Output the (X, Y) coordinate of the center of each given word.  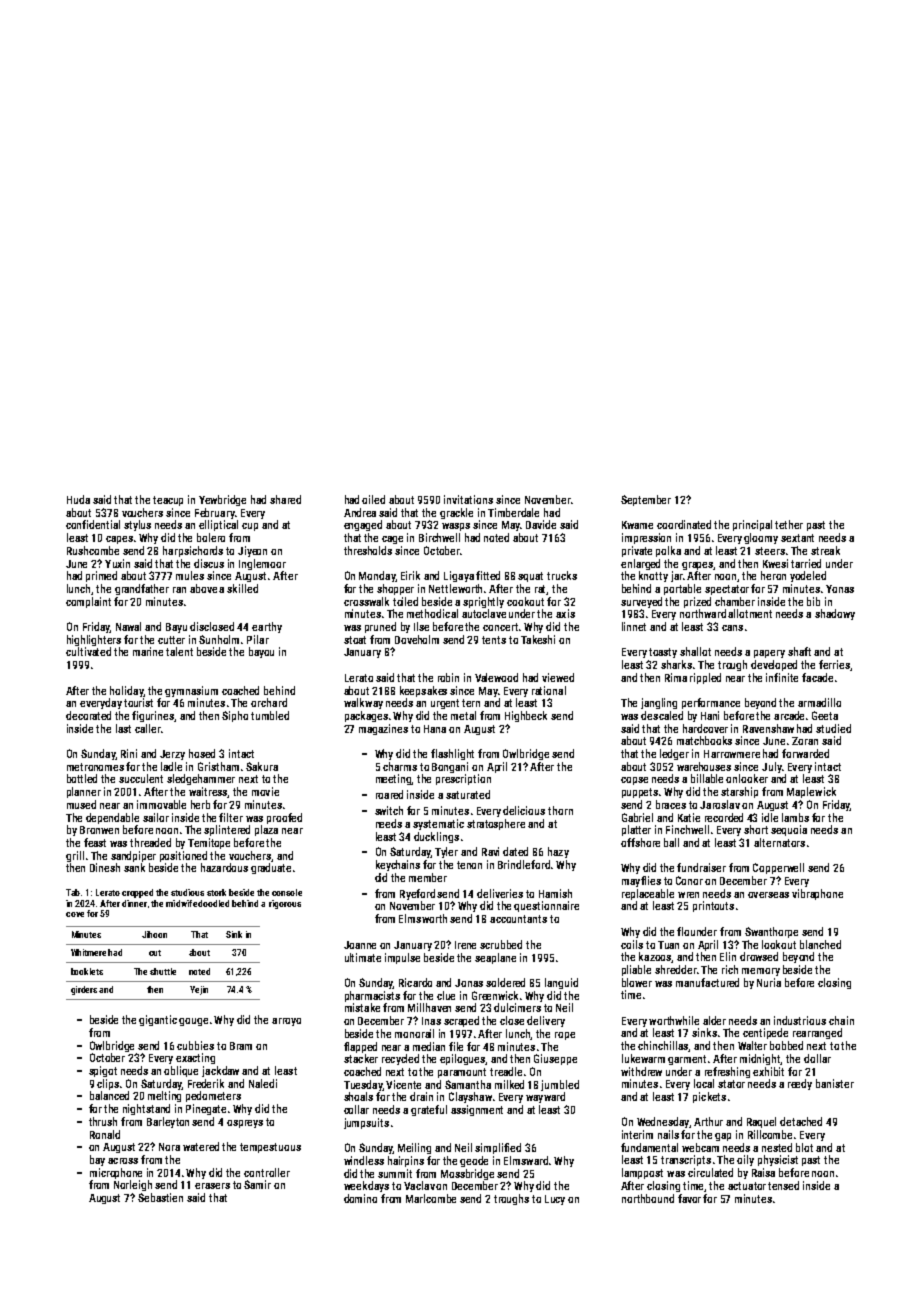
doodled (213, 903)
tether (789, 524)
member (428, 877)
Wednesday (663, 1122)
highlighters (94, 640)
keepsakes (423, 691)
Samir (257, 1184)
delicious (524, 810)
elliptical (218, 525)
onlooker (747, 778)
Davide (541, 524)
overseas (768, 895)
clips (108, 1084)
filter (231, 817)
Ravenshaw (768, 728)
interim (637, 1134)
